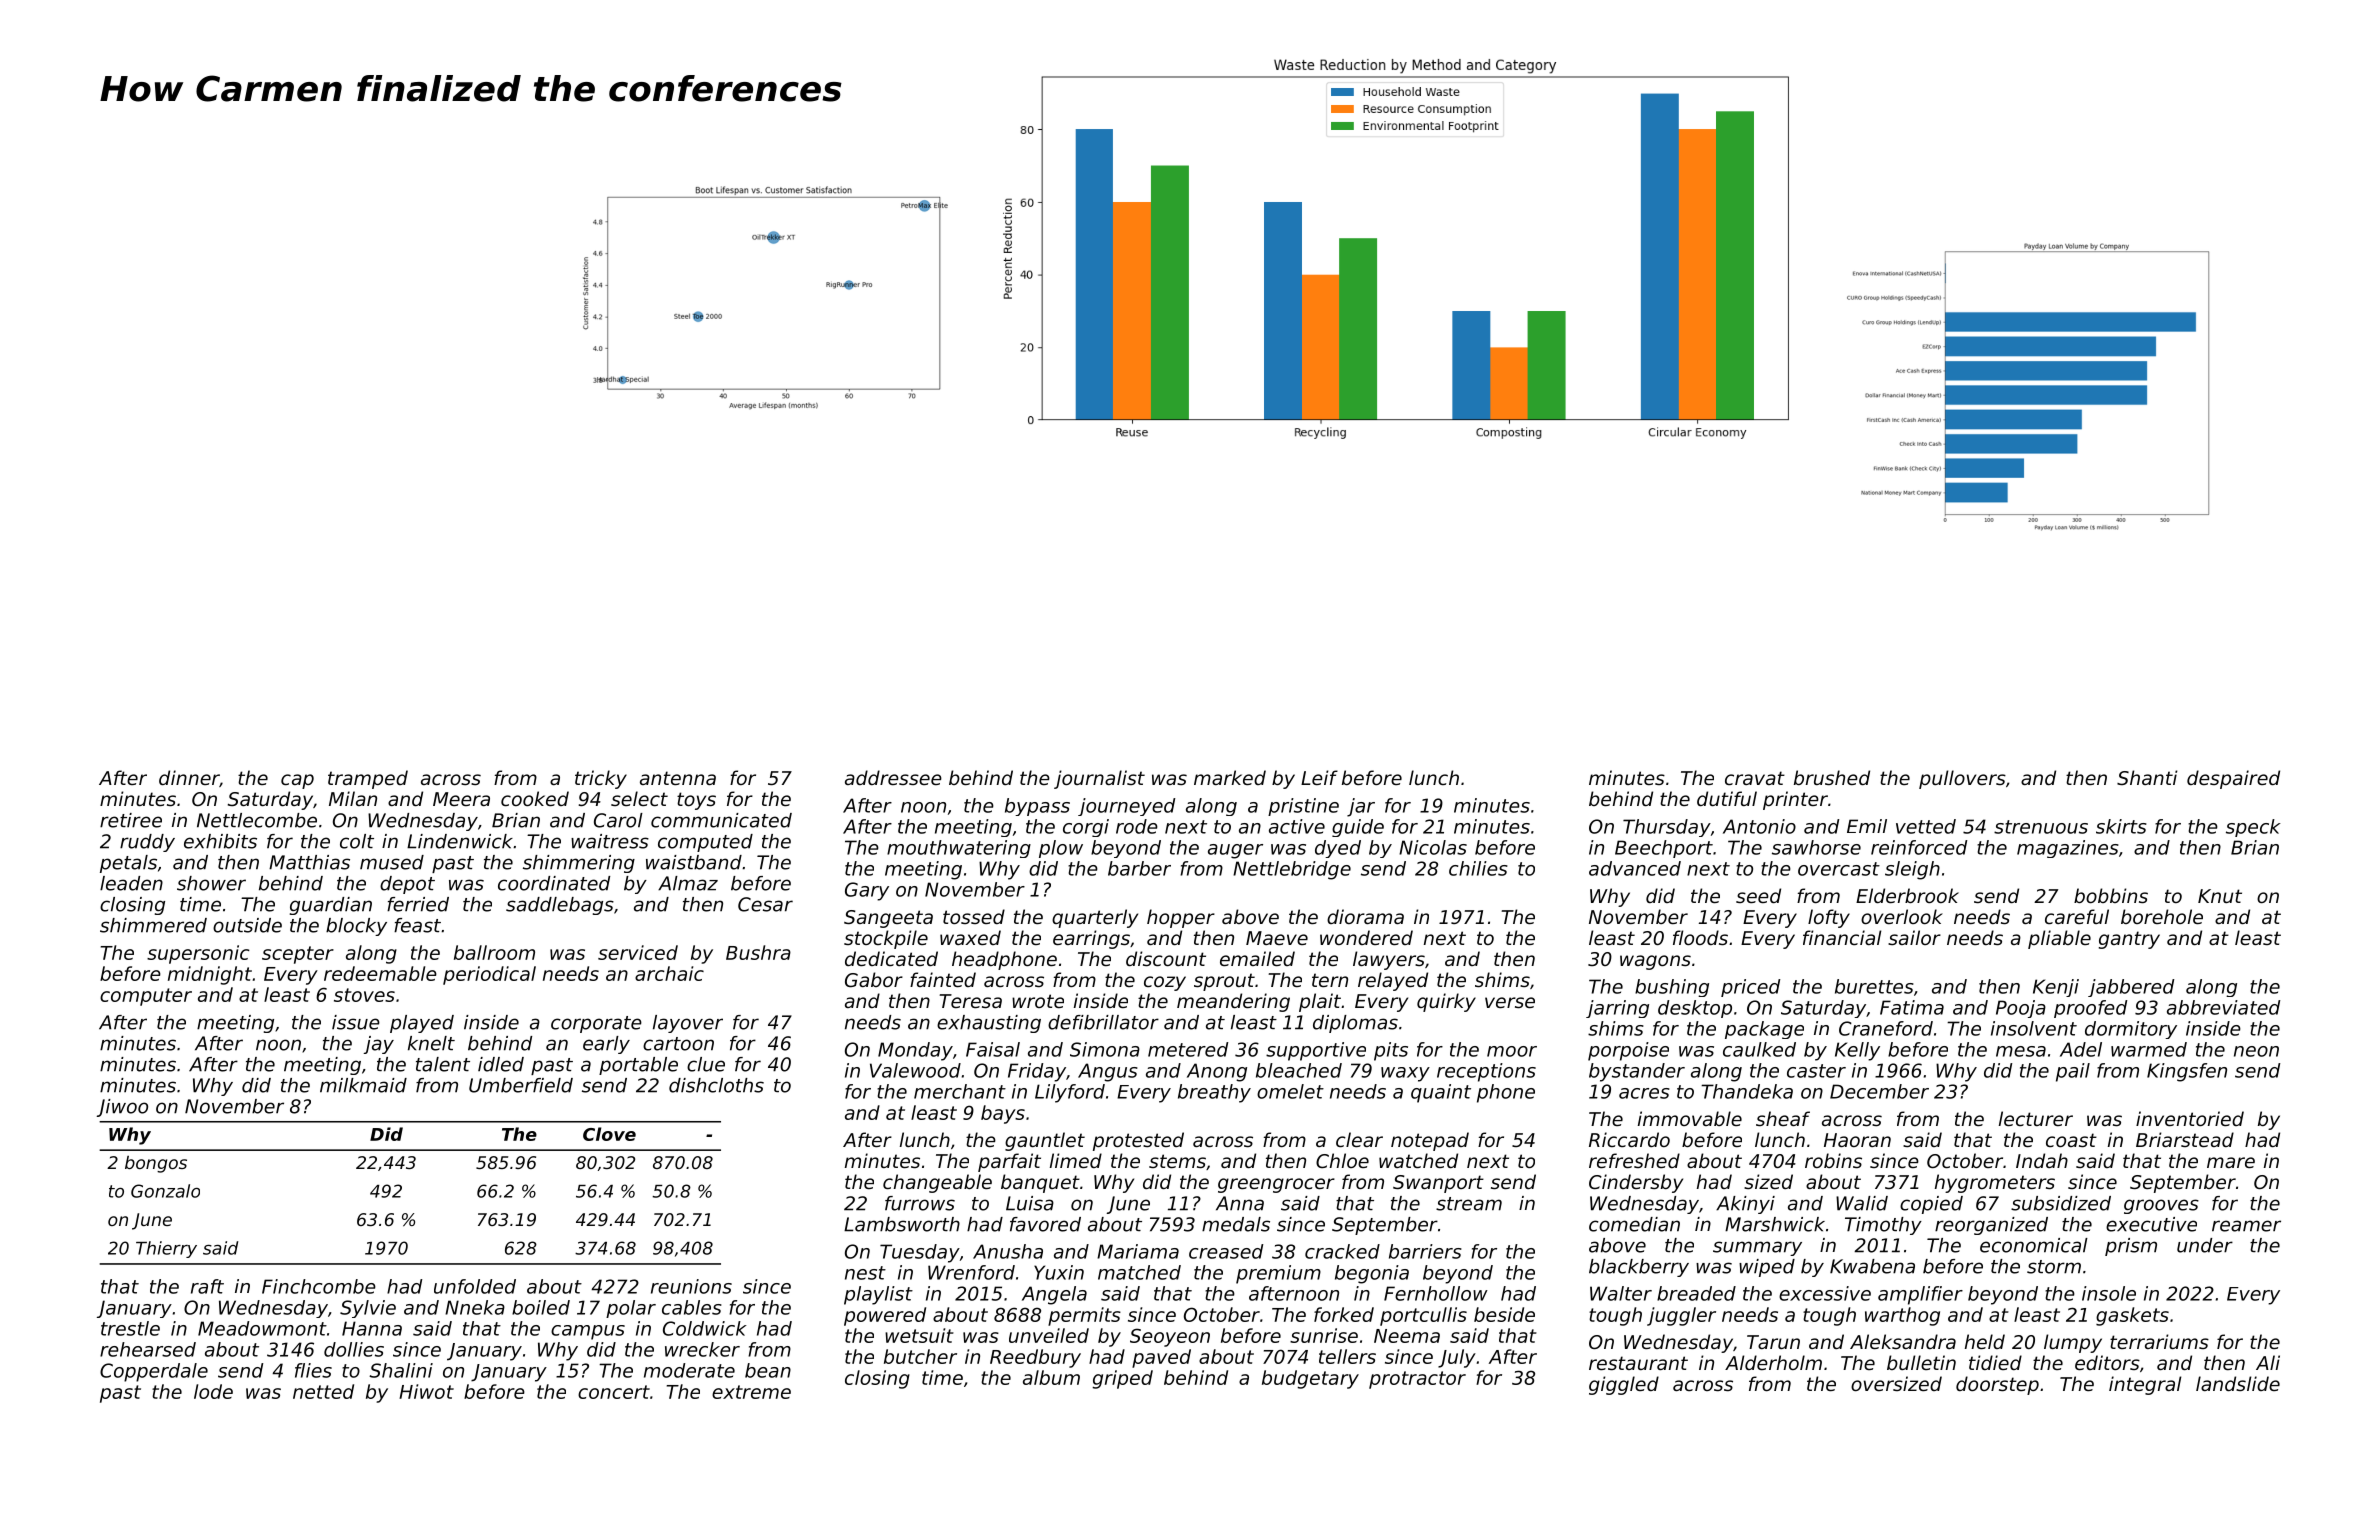  What do you see at coordinates (262, 1328) in the screenshot?
I see `Meadowmont` at bounding box center [262, 1328].
